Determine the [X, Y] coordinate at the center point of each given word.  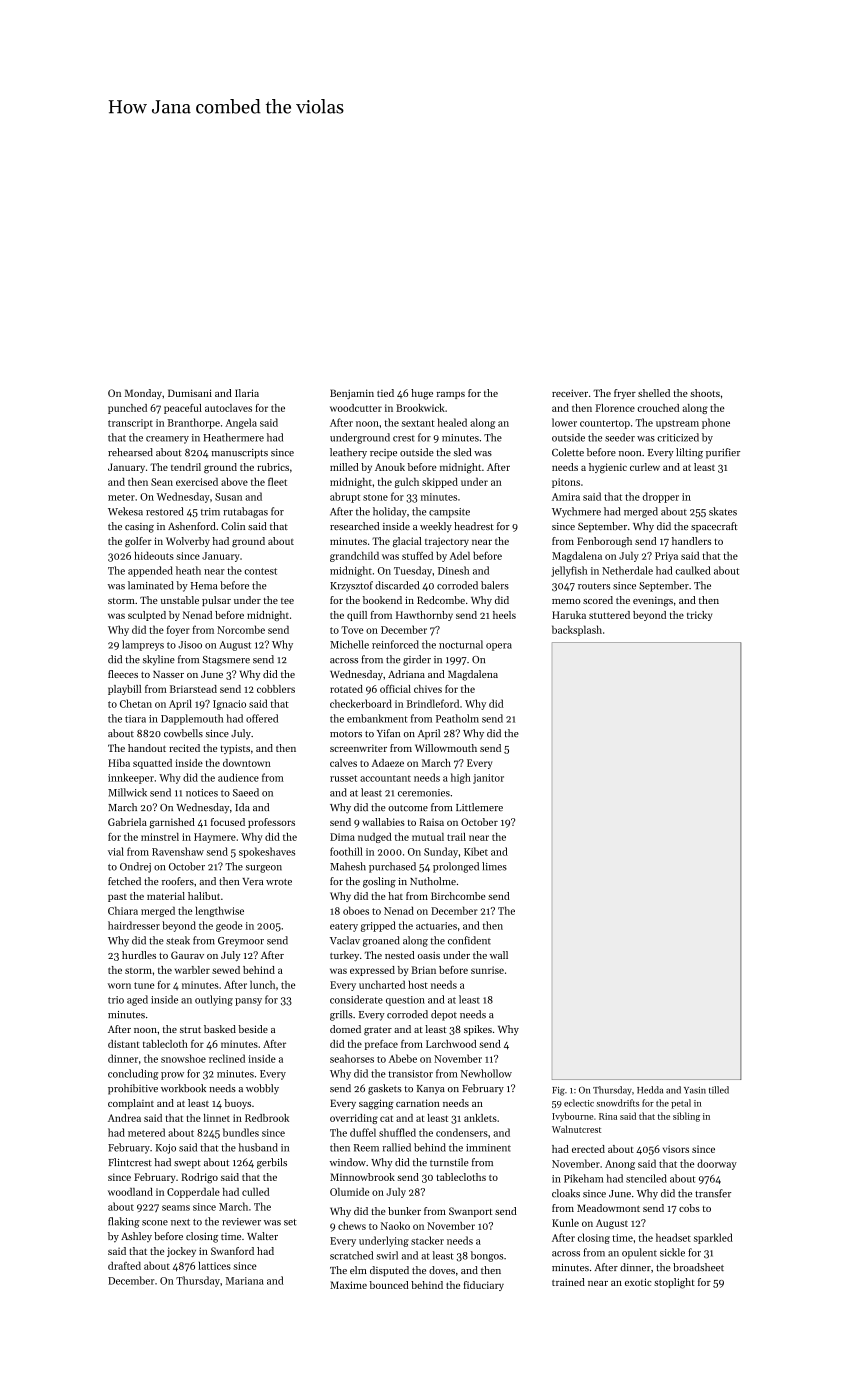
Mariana [245, 1281]
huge [422, 394]
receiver [570, 393]
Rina [608, 1116]
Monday [143, 394]
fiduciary [484, 1286]
